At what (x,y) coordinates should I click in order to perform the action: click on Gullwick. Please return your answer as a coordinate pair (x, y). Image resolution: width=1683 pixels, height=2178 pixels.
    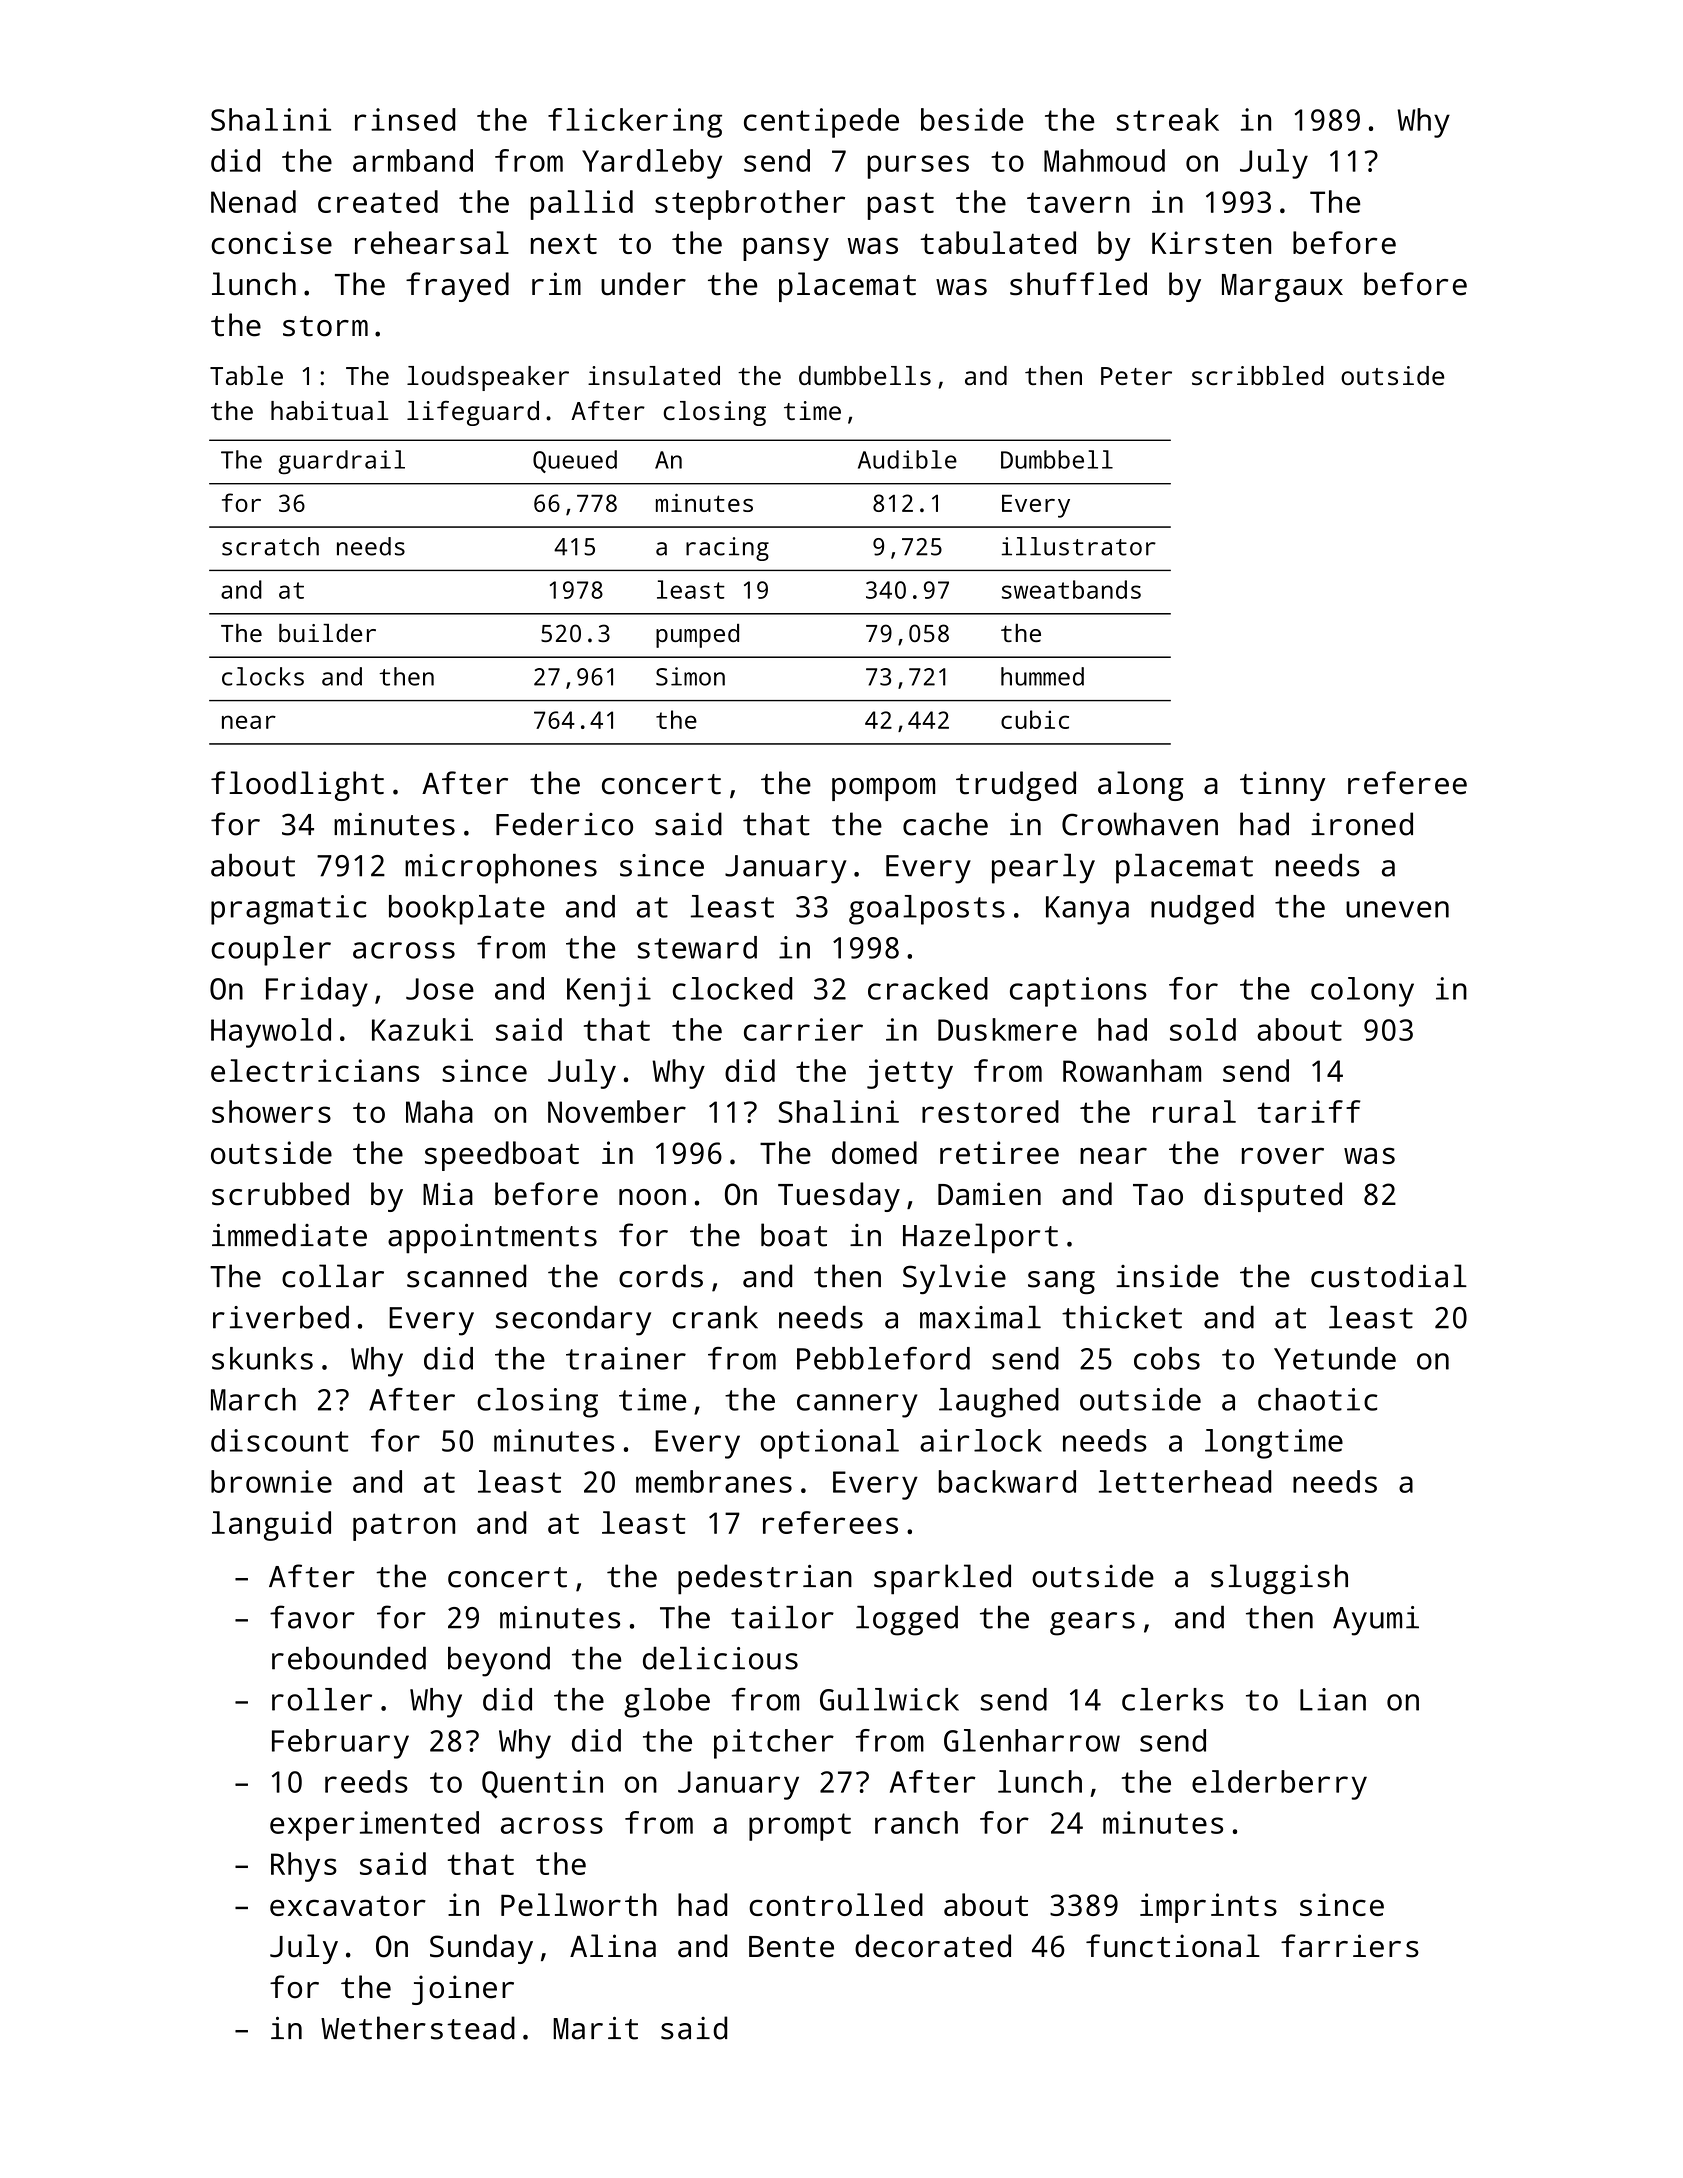
    Looking at the image, I should click on (889, 1699).
